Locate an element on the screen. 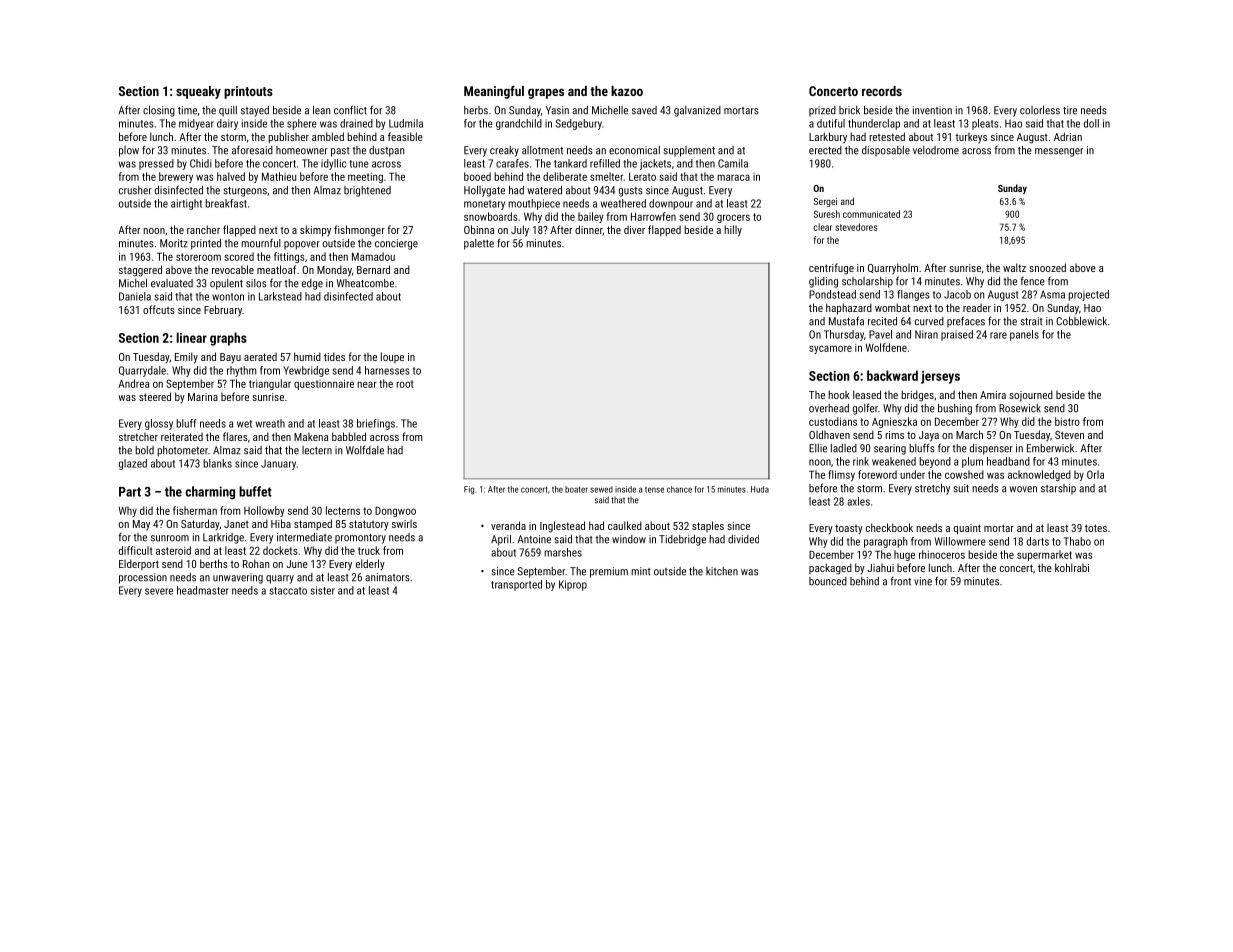 Image resolution: width=1233 pixels, height=952 pixels. blanks is located at coordinates (217, 463).
